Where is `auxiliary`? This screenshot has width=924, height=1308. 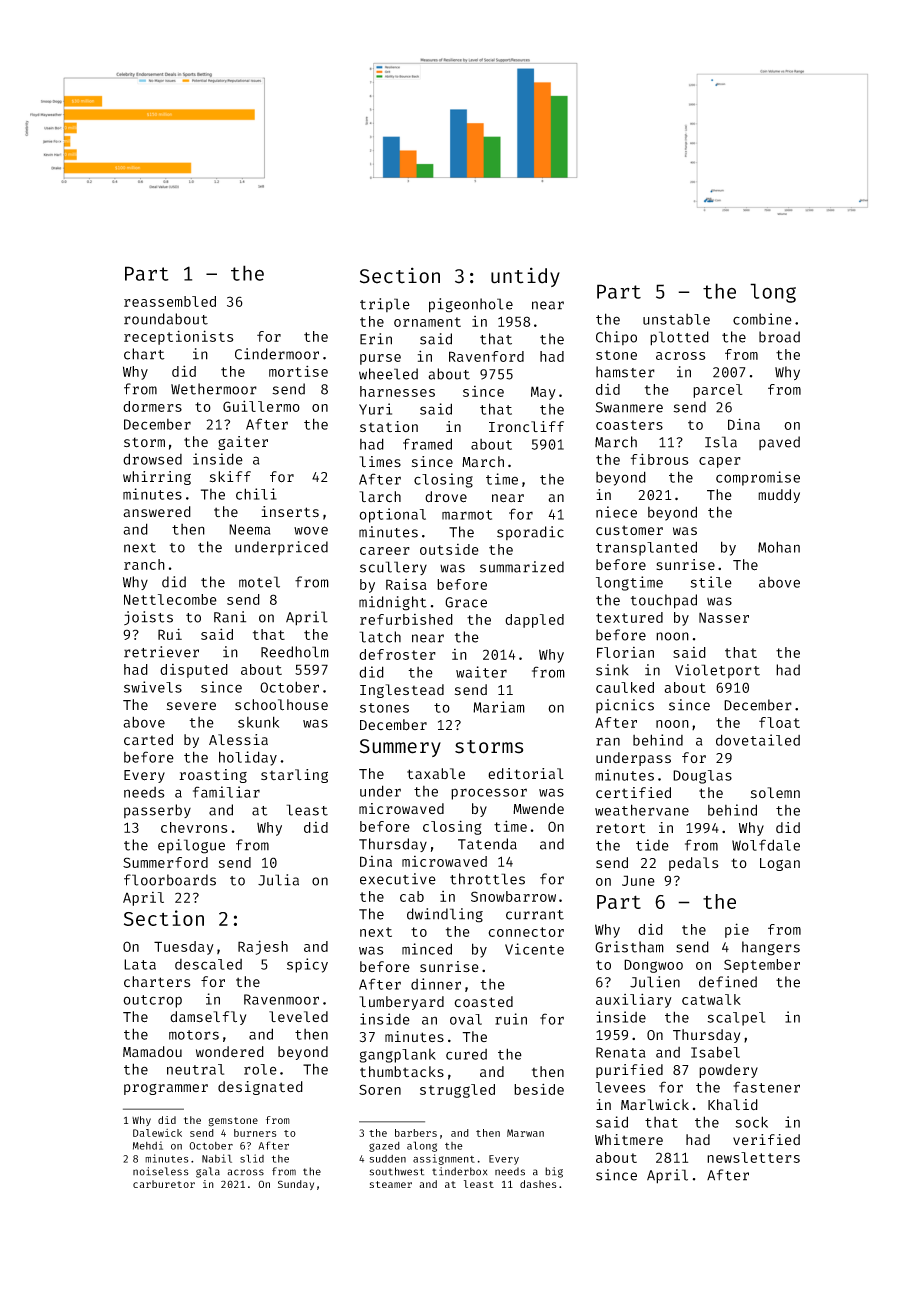
auxiliary is located at coordinates (634, 1000).
